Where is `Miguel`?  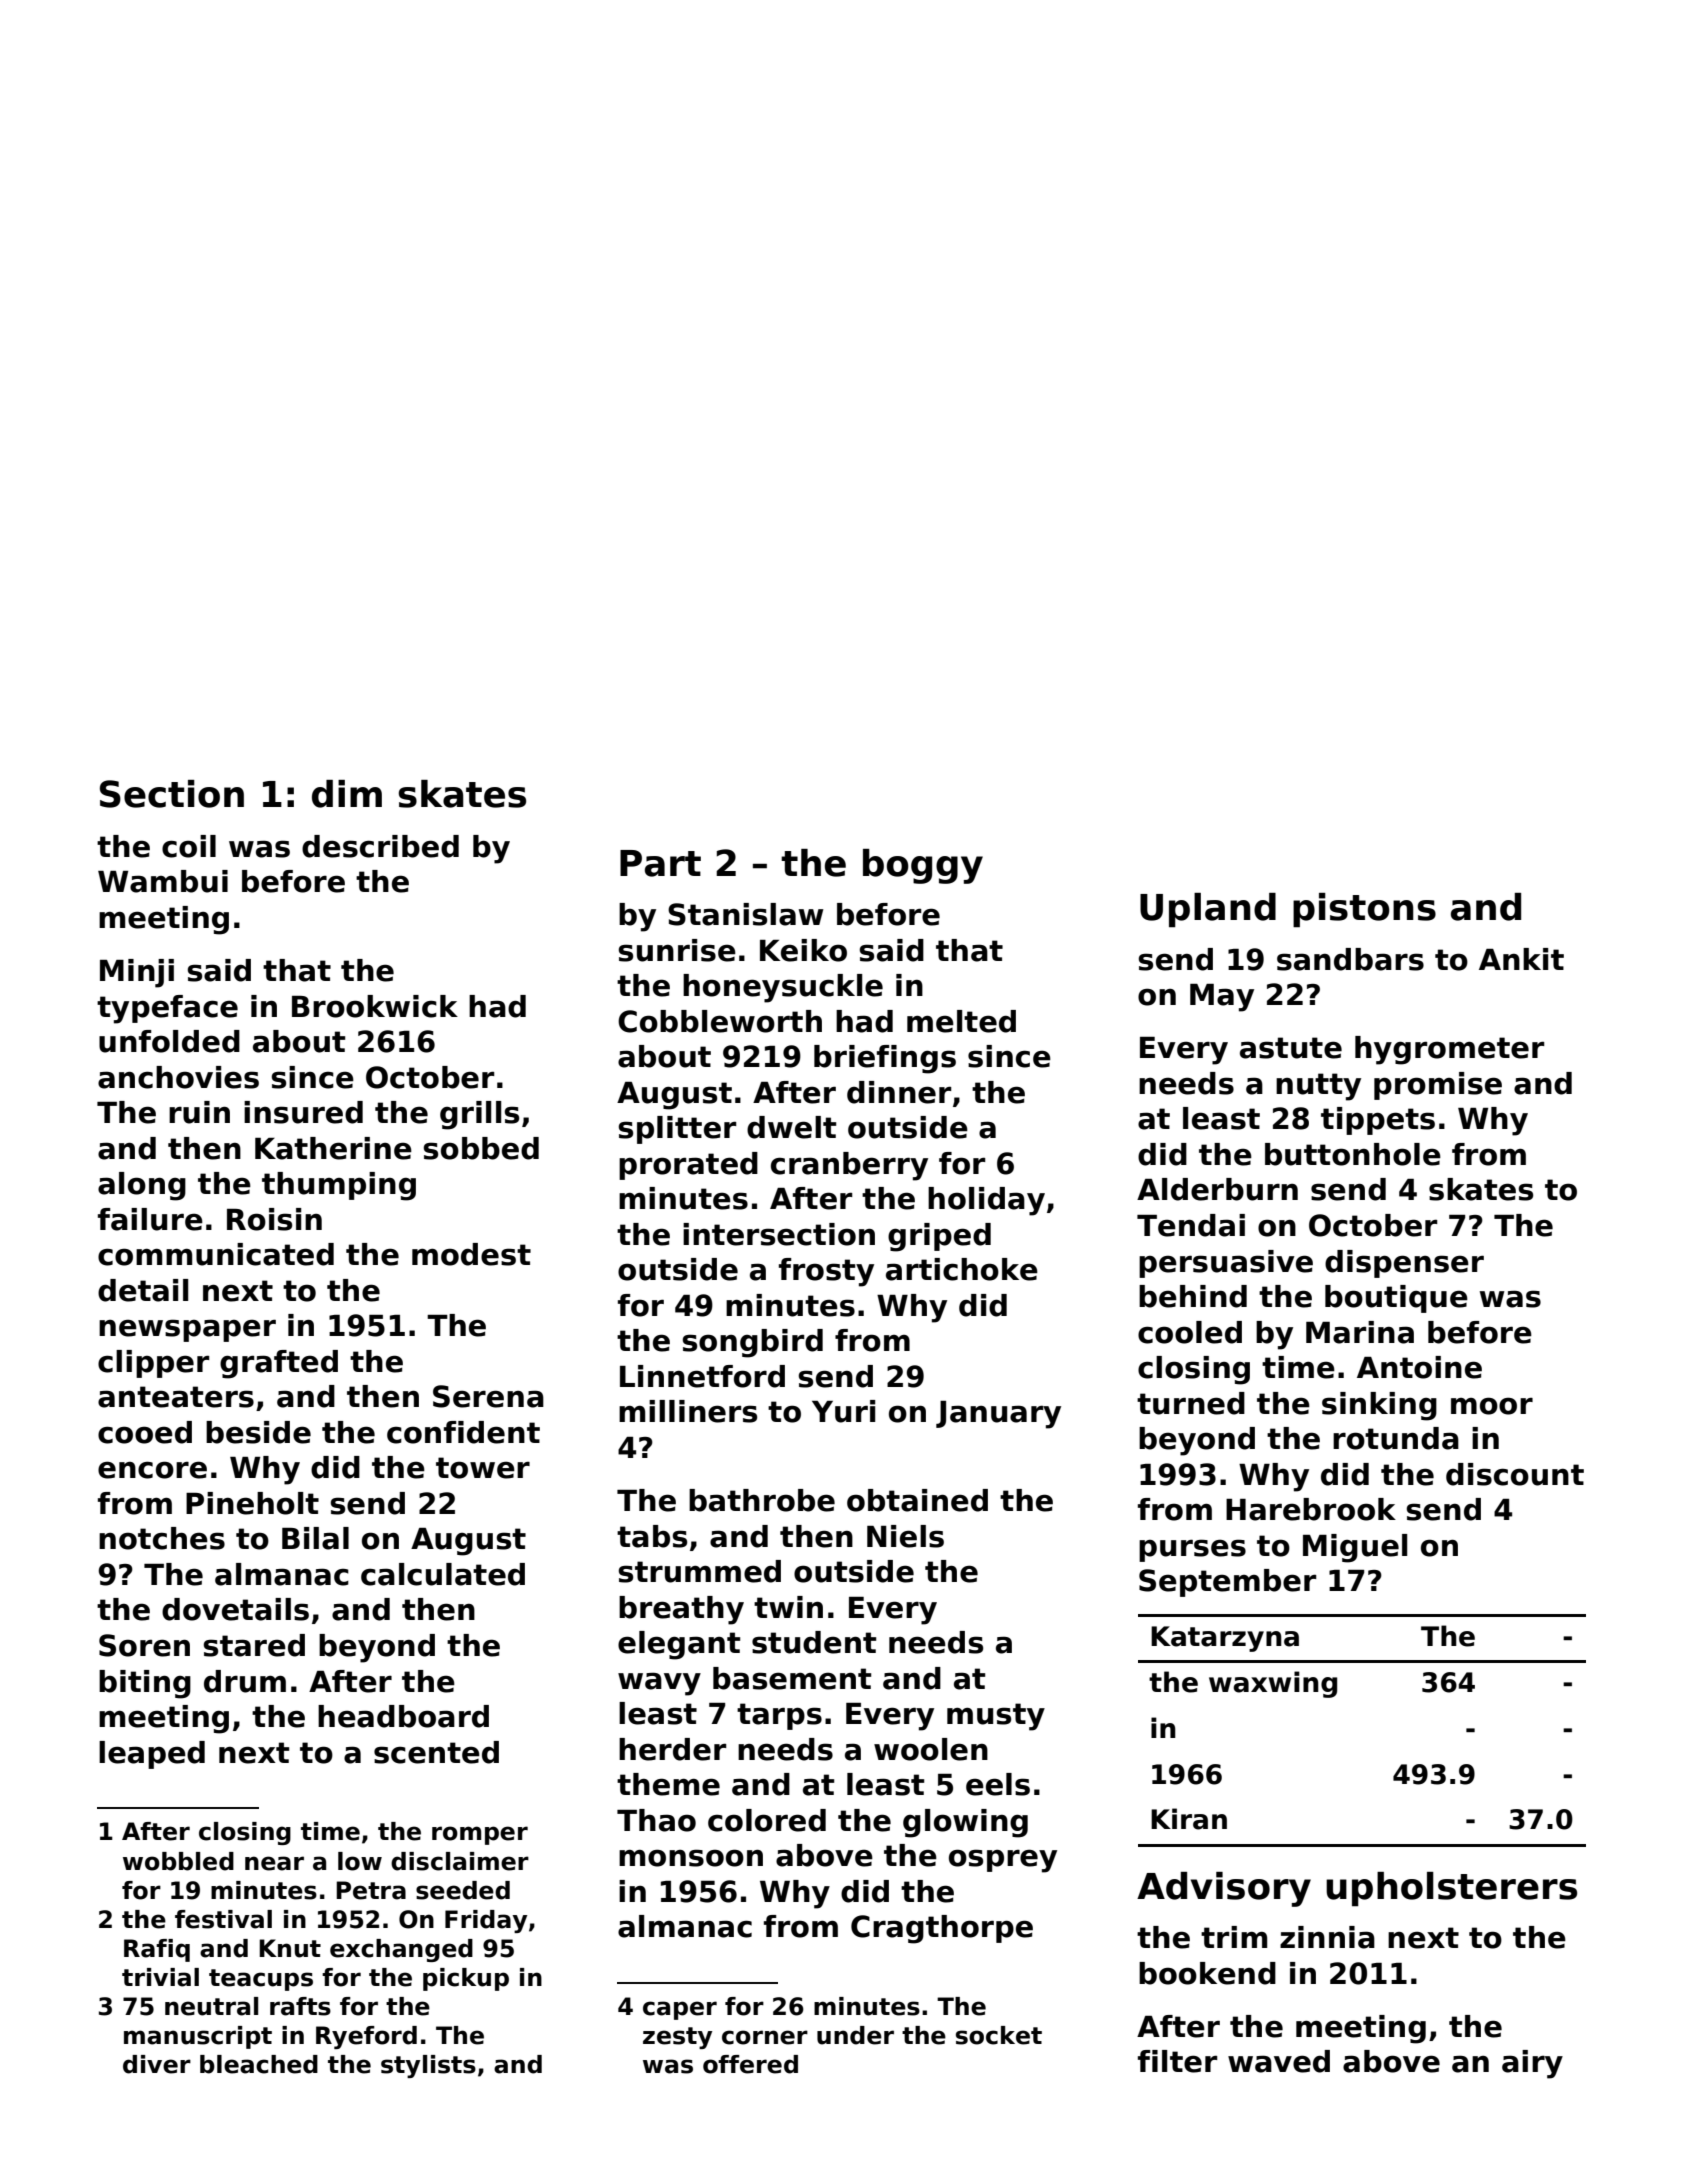
Miguel is located at coordinates (1355, 1548).
